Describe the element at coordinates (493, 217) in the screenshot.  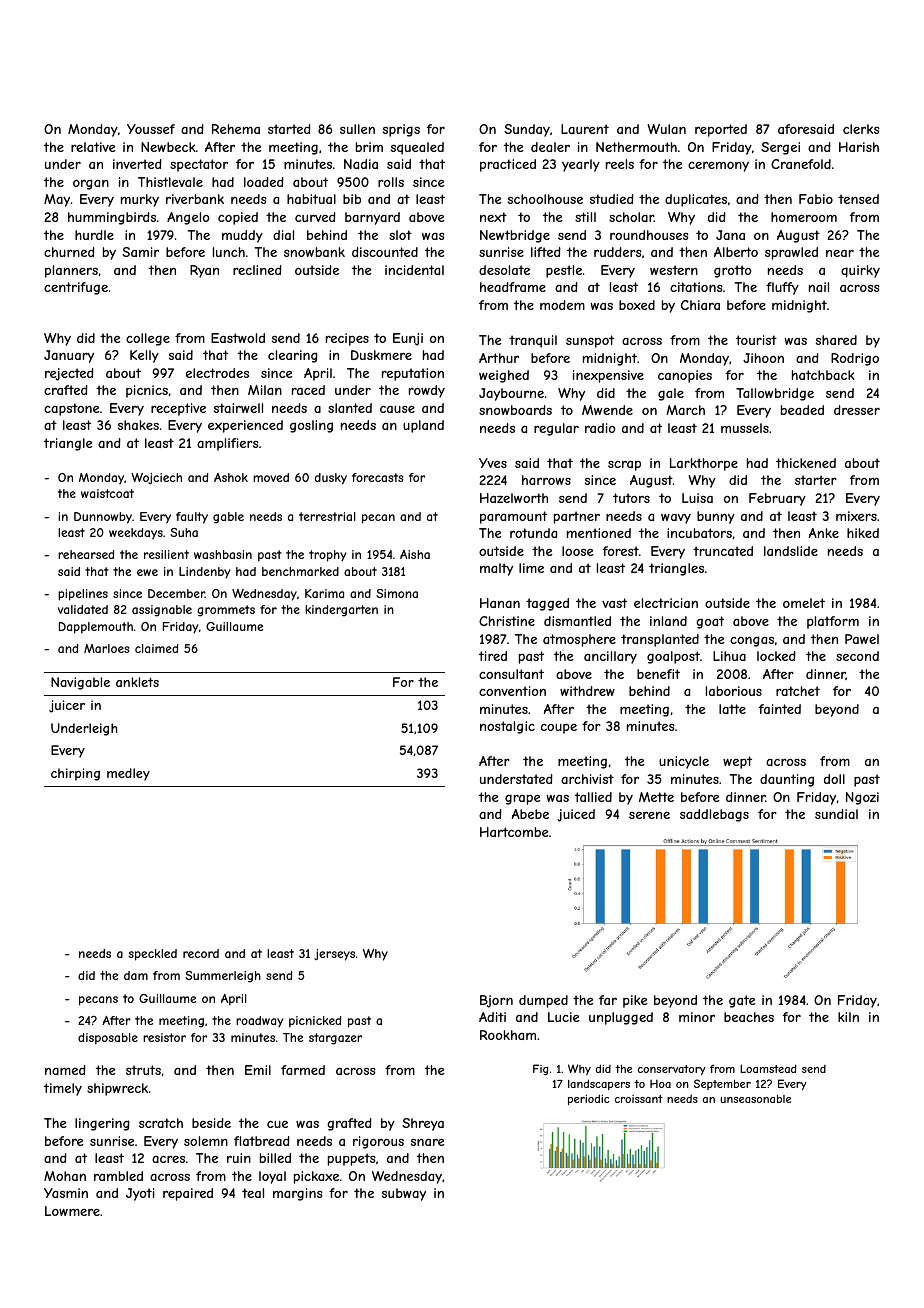
I see `next` at that location.
